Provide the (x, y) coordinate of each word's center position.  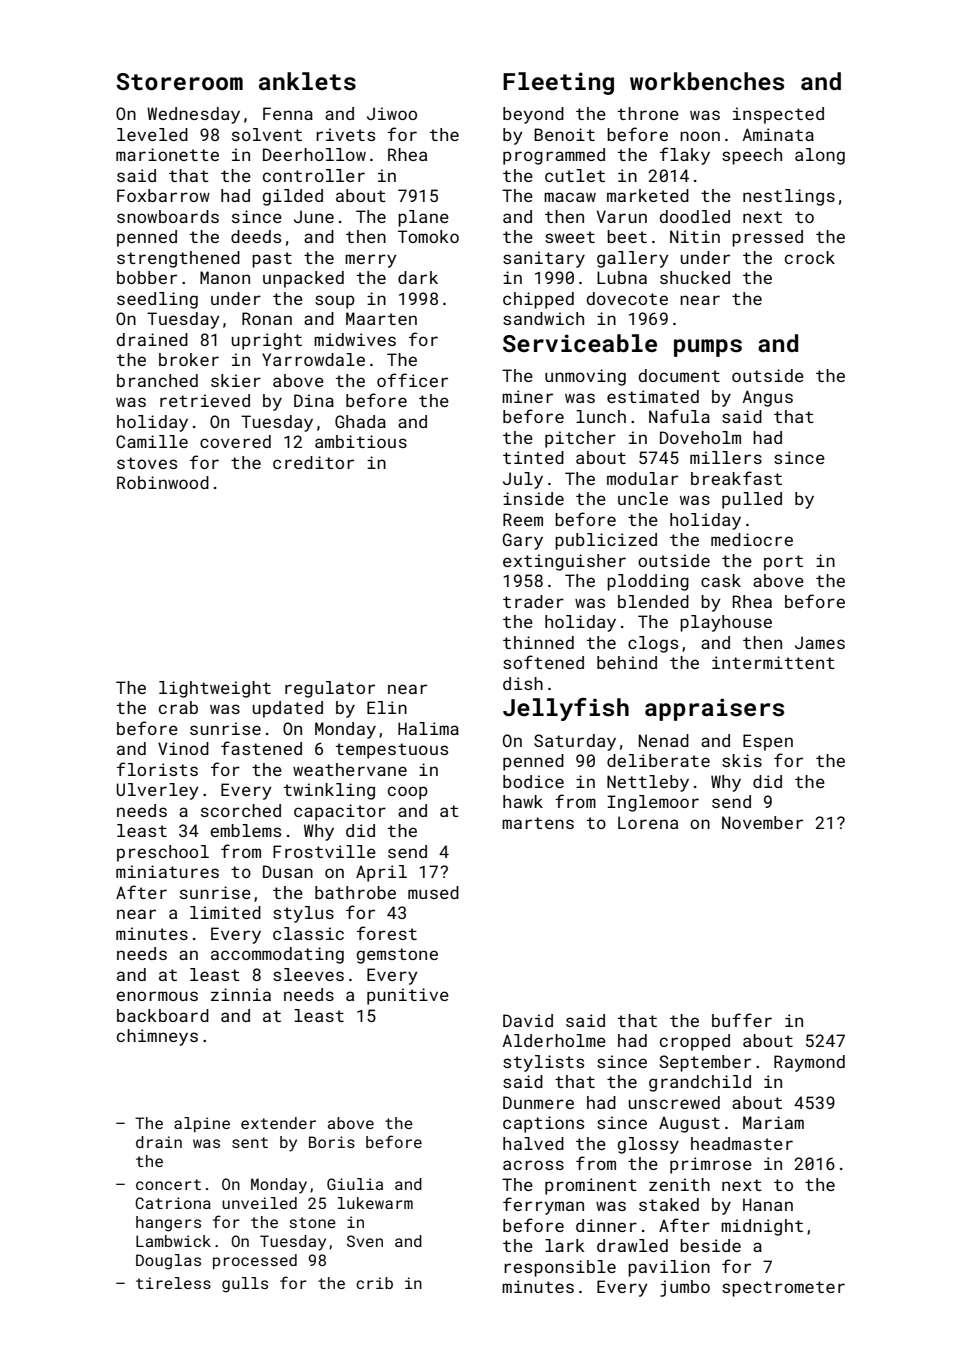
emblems (245, 830)
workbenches (707, 81)
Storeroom (179, 81)
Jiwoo (392, 113)
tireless (173, 1283)
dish (523, 683)
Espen (768, 742)
